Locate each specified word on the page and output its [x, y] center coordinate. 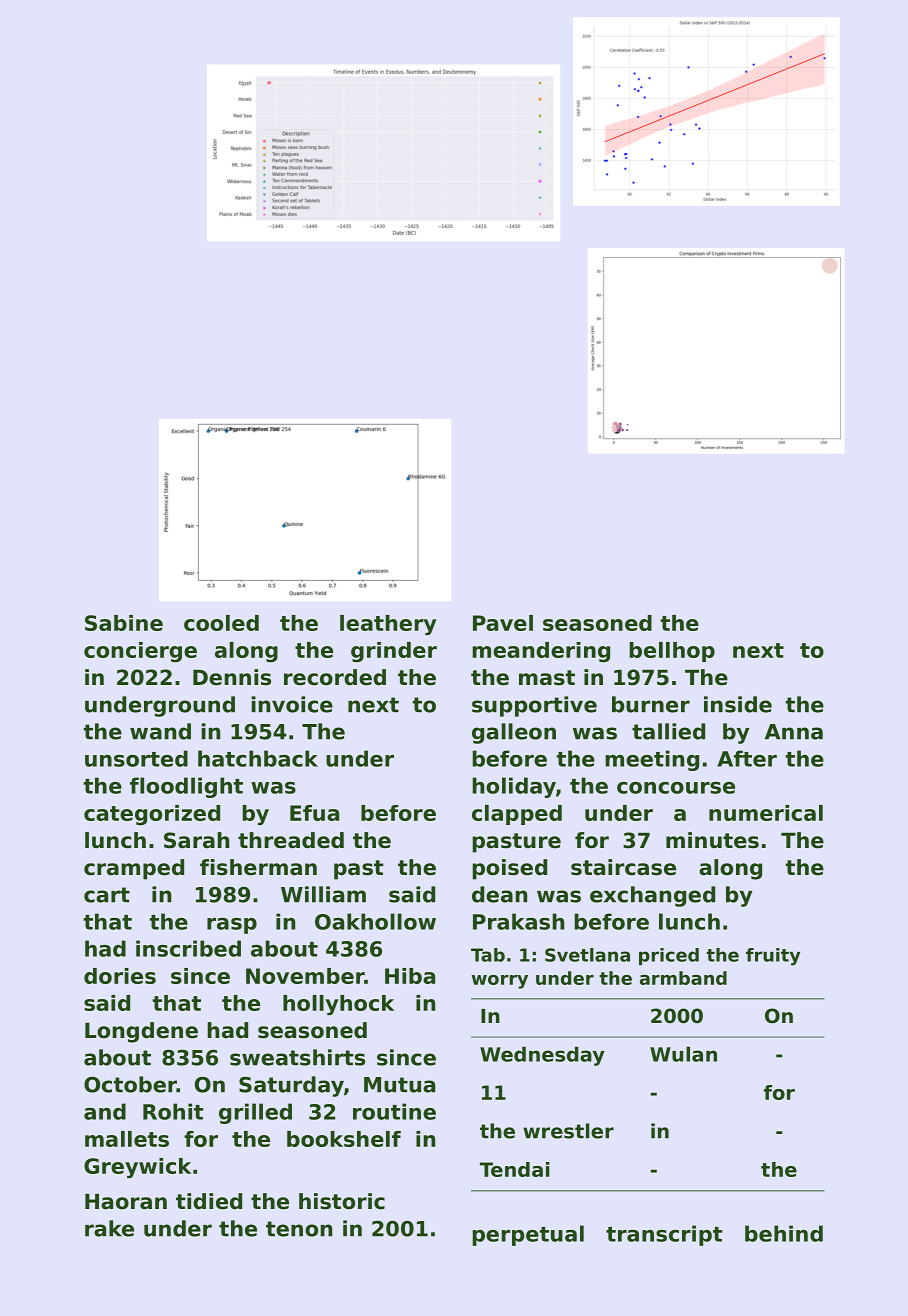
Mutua [399, 1085]
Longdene [141, 1032]
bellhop [672, 652]
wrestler [568, 1131]
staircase [623, 867]
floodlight [186, 787]
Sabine [124, 623]
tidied [209, 1201]
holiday [514, 787]
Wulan [683, 1054]
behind [784, 1233]
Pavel [503, 623]
